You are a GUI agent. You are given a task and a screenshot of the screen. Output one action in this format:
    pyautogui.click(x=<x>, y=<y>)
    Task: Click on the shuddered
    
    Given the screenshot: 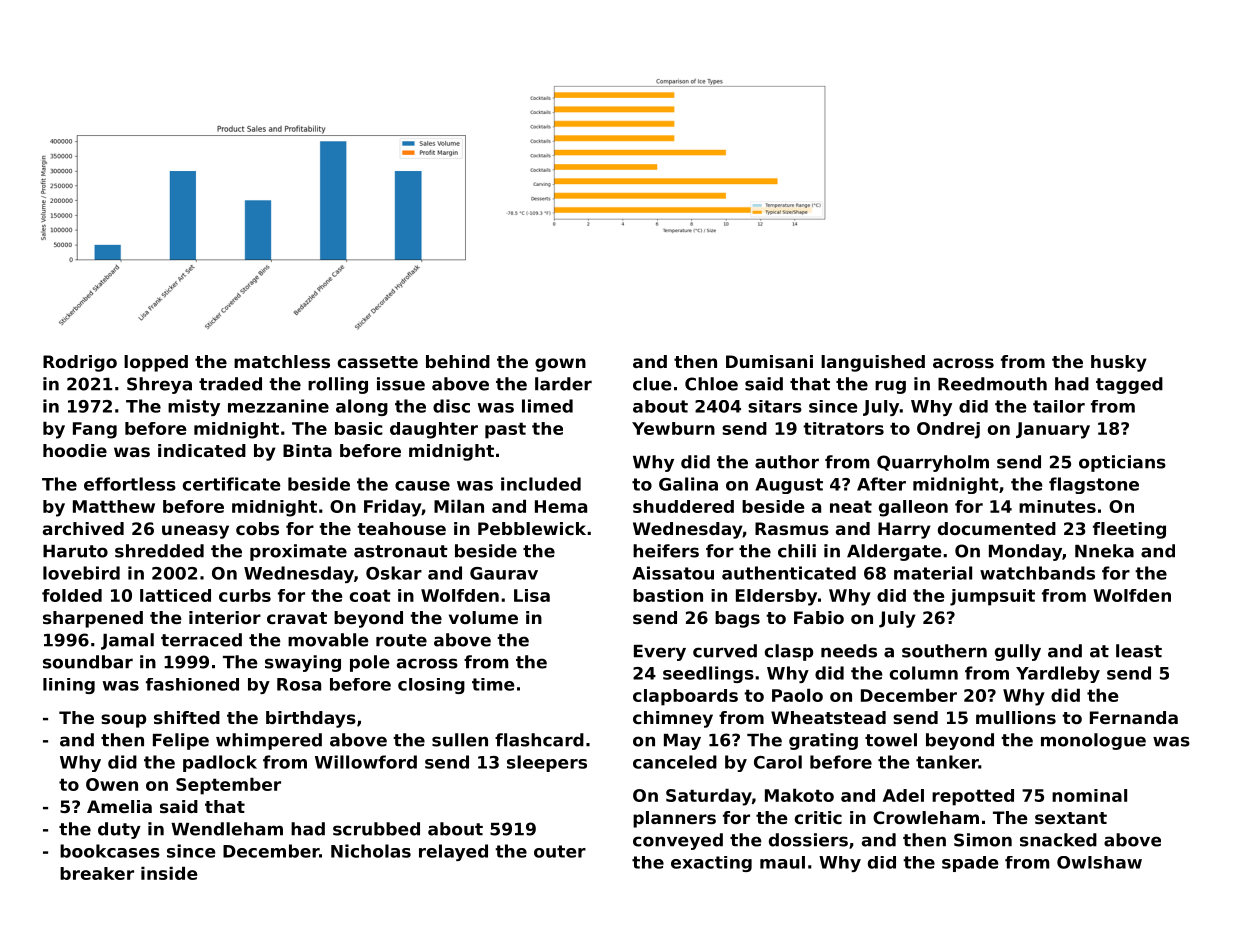 What is the action you would take?
    pyautogui.click(x=683, y=506)
